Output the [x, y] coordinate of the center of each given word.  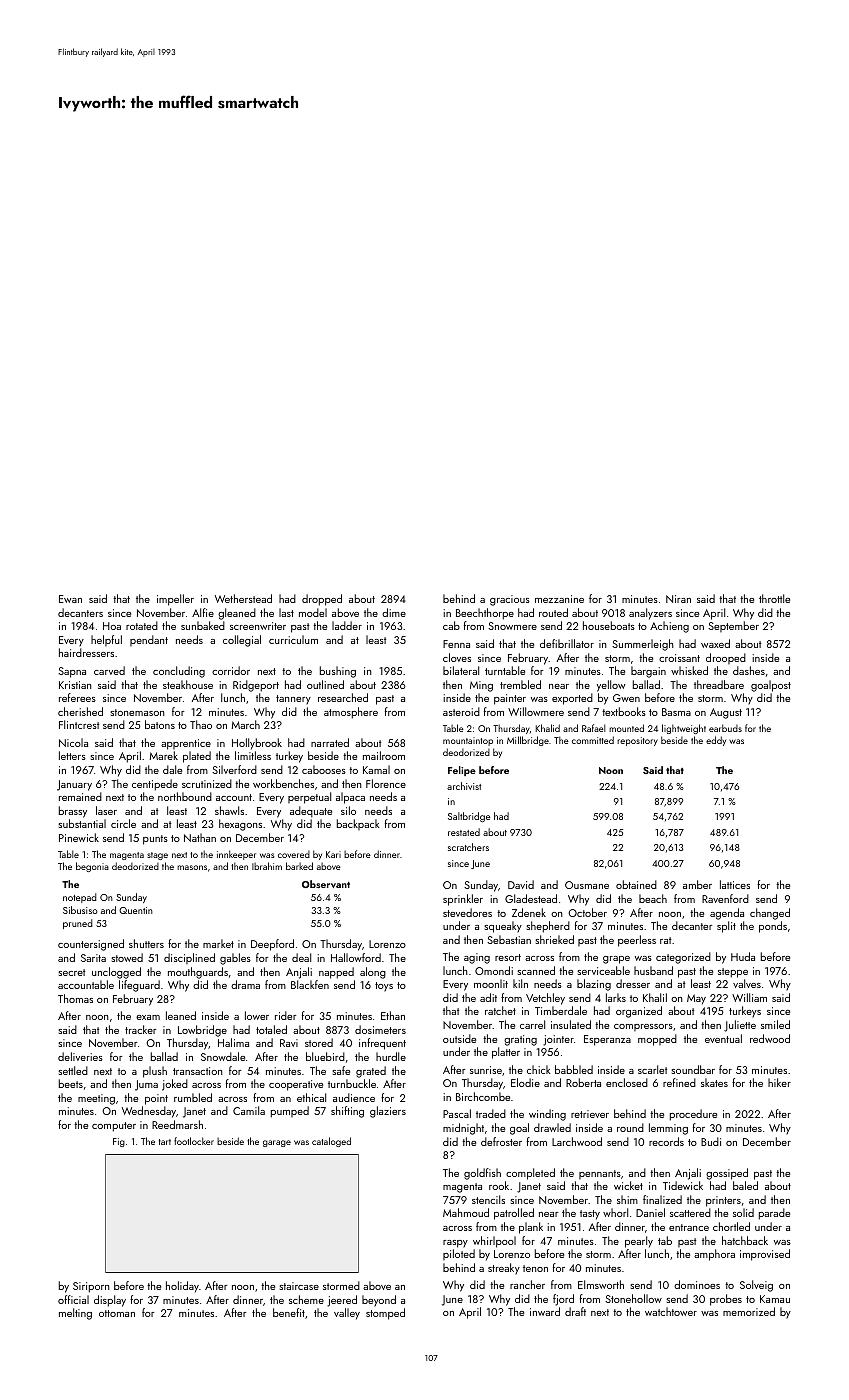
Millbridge [528, 741]
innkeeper [236, 855]
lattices [735, 884]
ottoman [117, 1313]
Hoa [112, 626]
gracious [510, 600]
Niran [678, 599]
